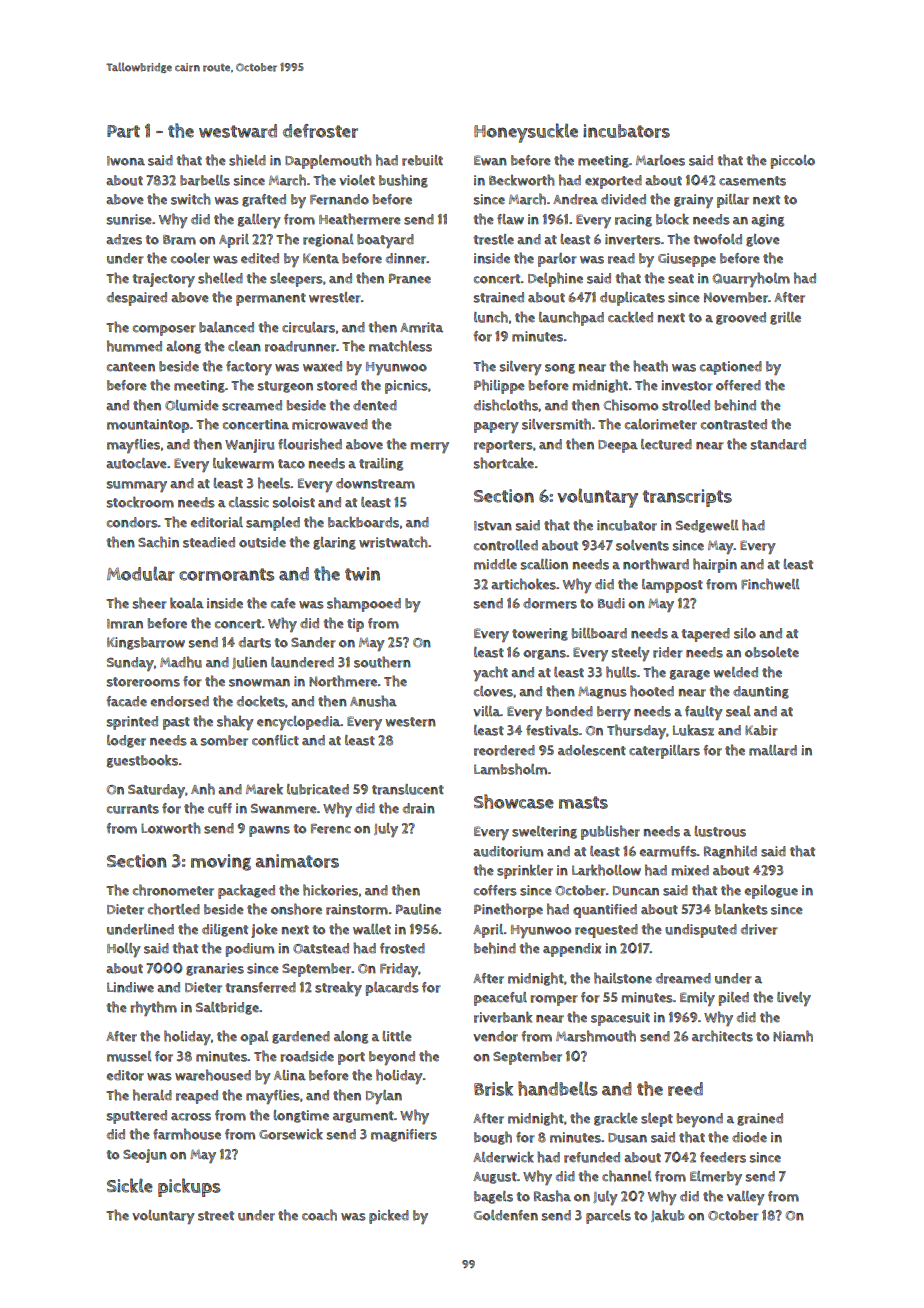 The height and width of the image is (1308, 924). Describe the element at coordinates (770, 584) in the image. I see `Finchwell` at that location.
